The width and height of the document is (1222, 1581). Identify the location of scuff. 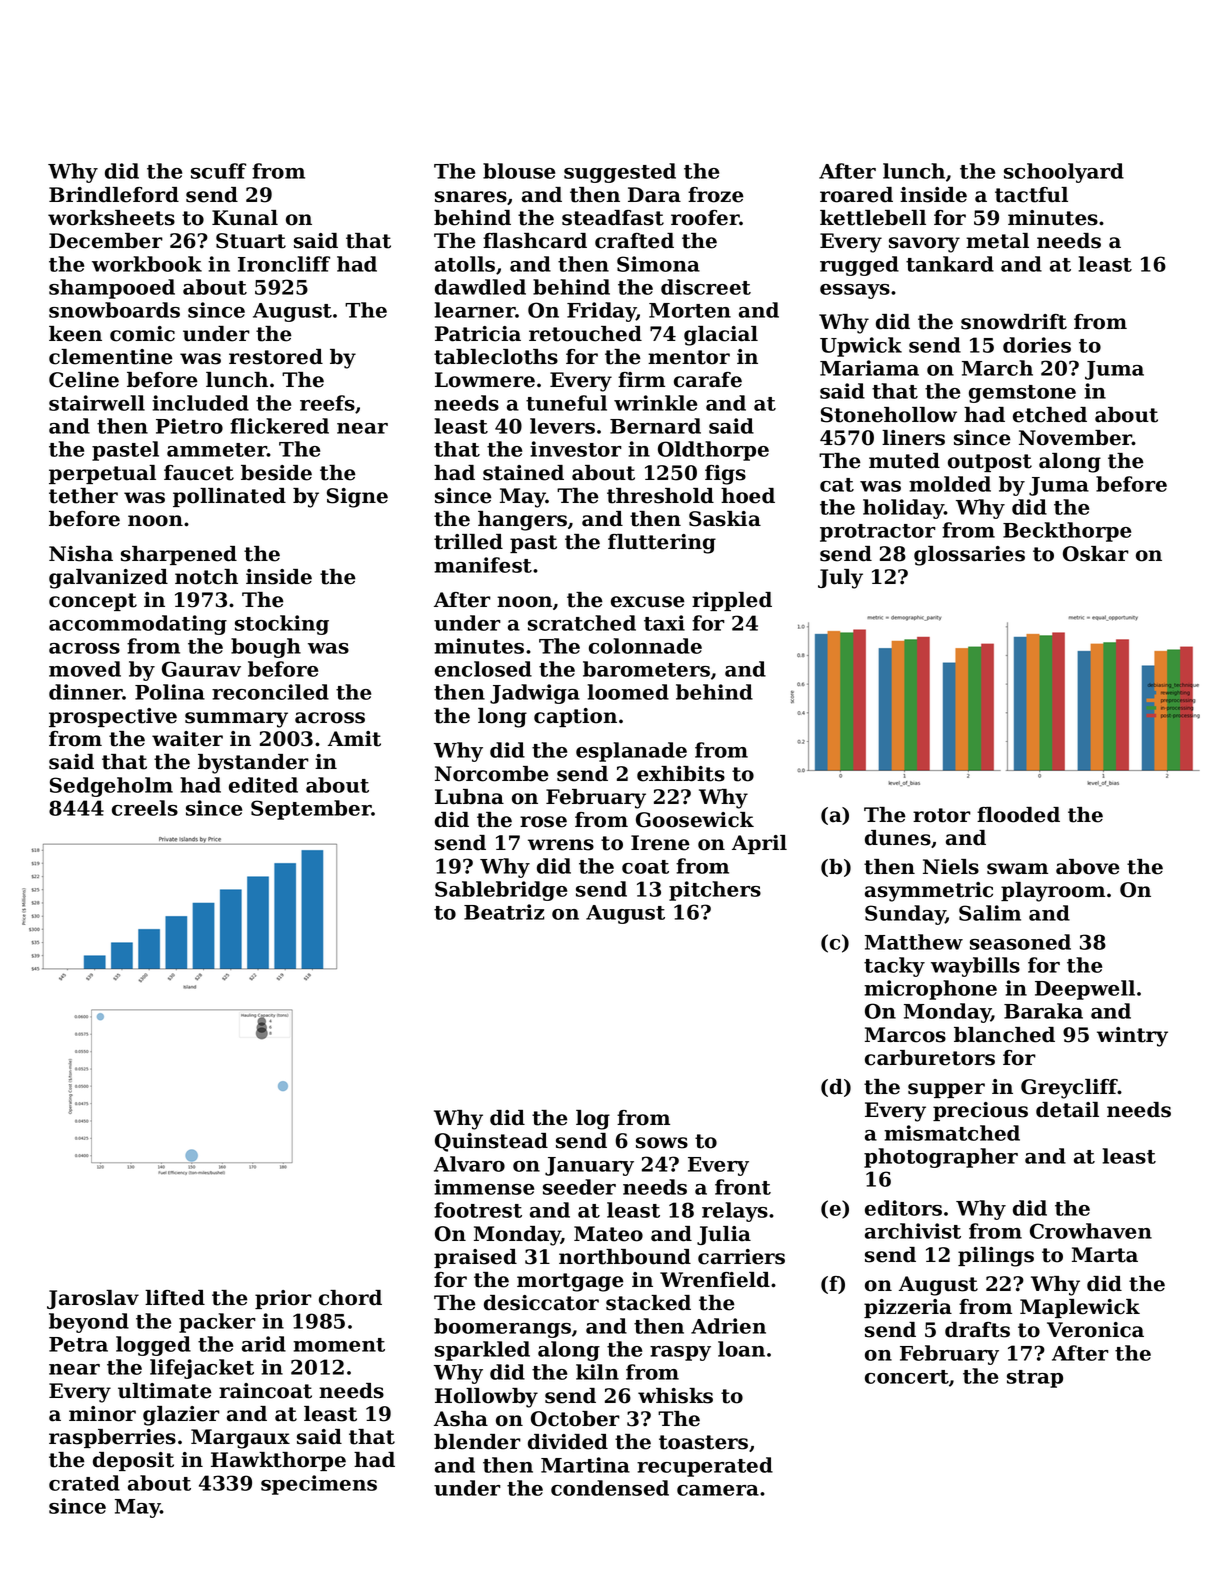
(218, 171).
